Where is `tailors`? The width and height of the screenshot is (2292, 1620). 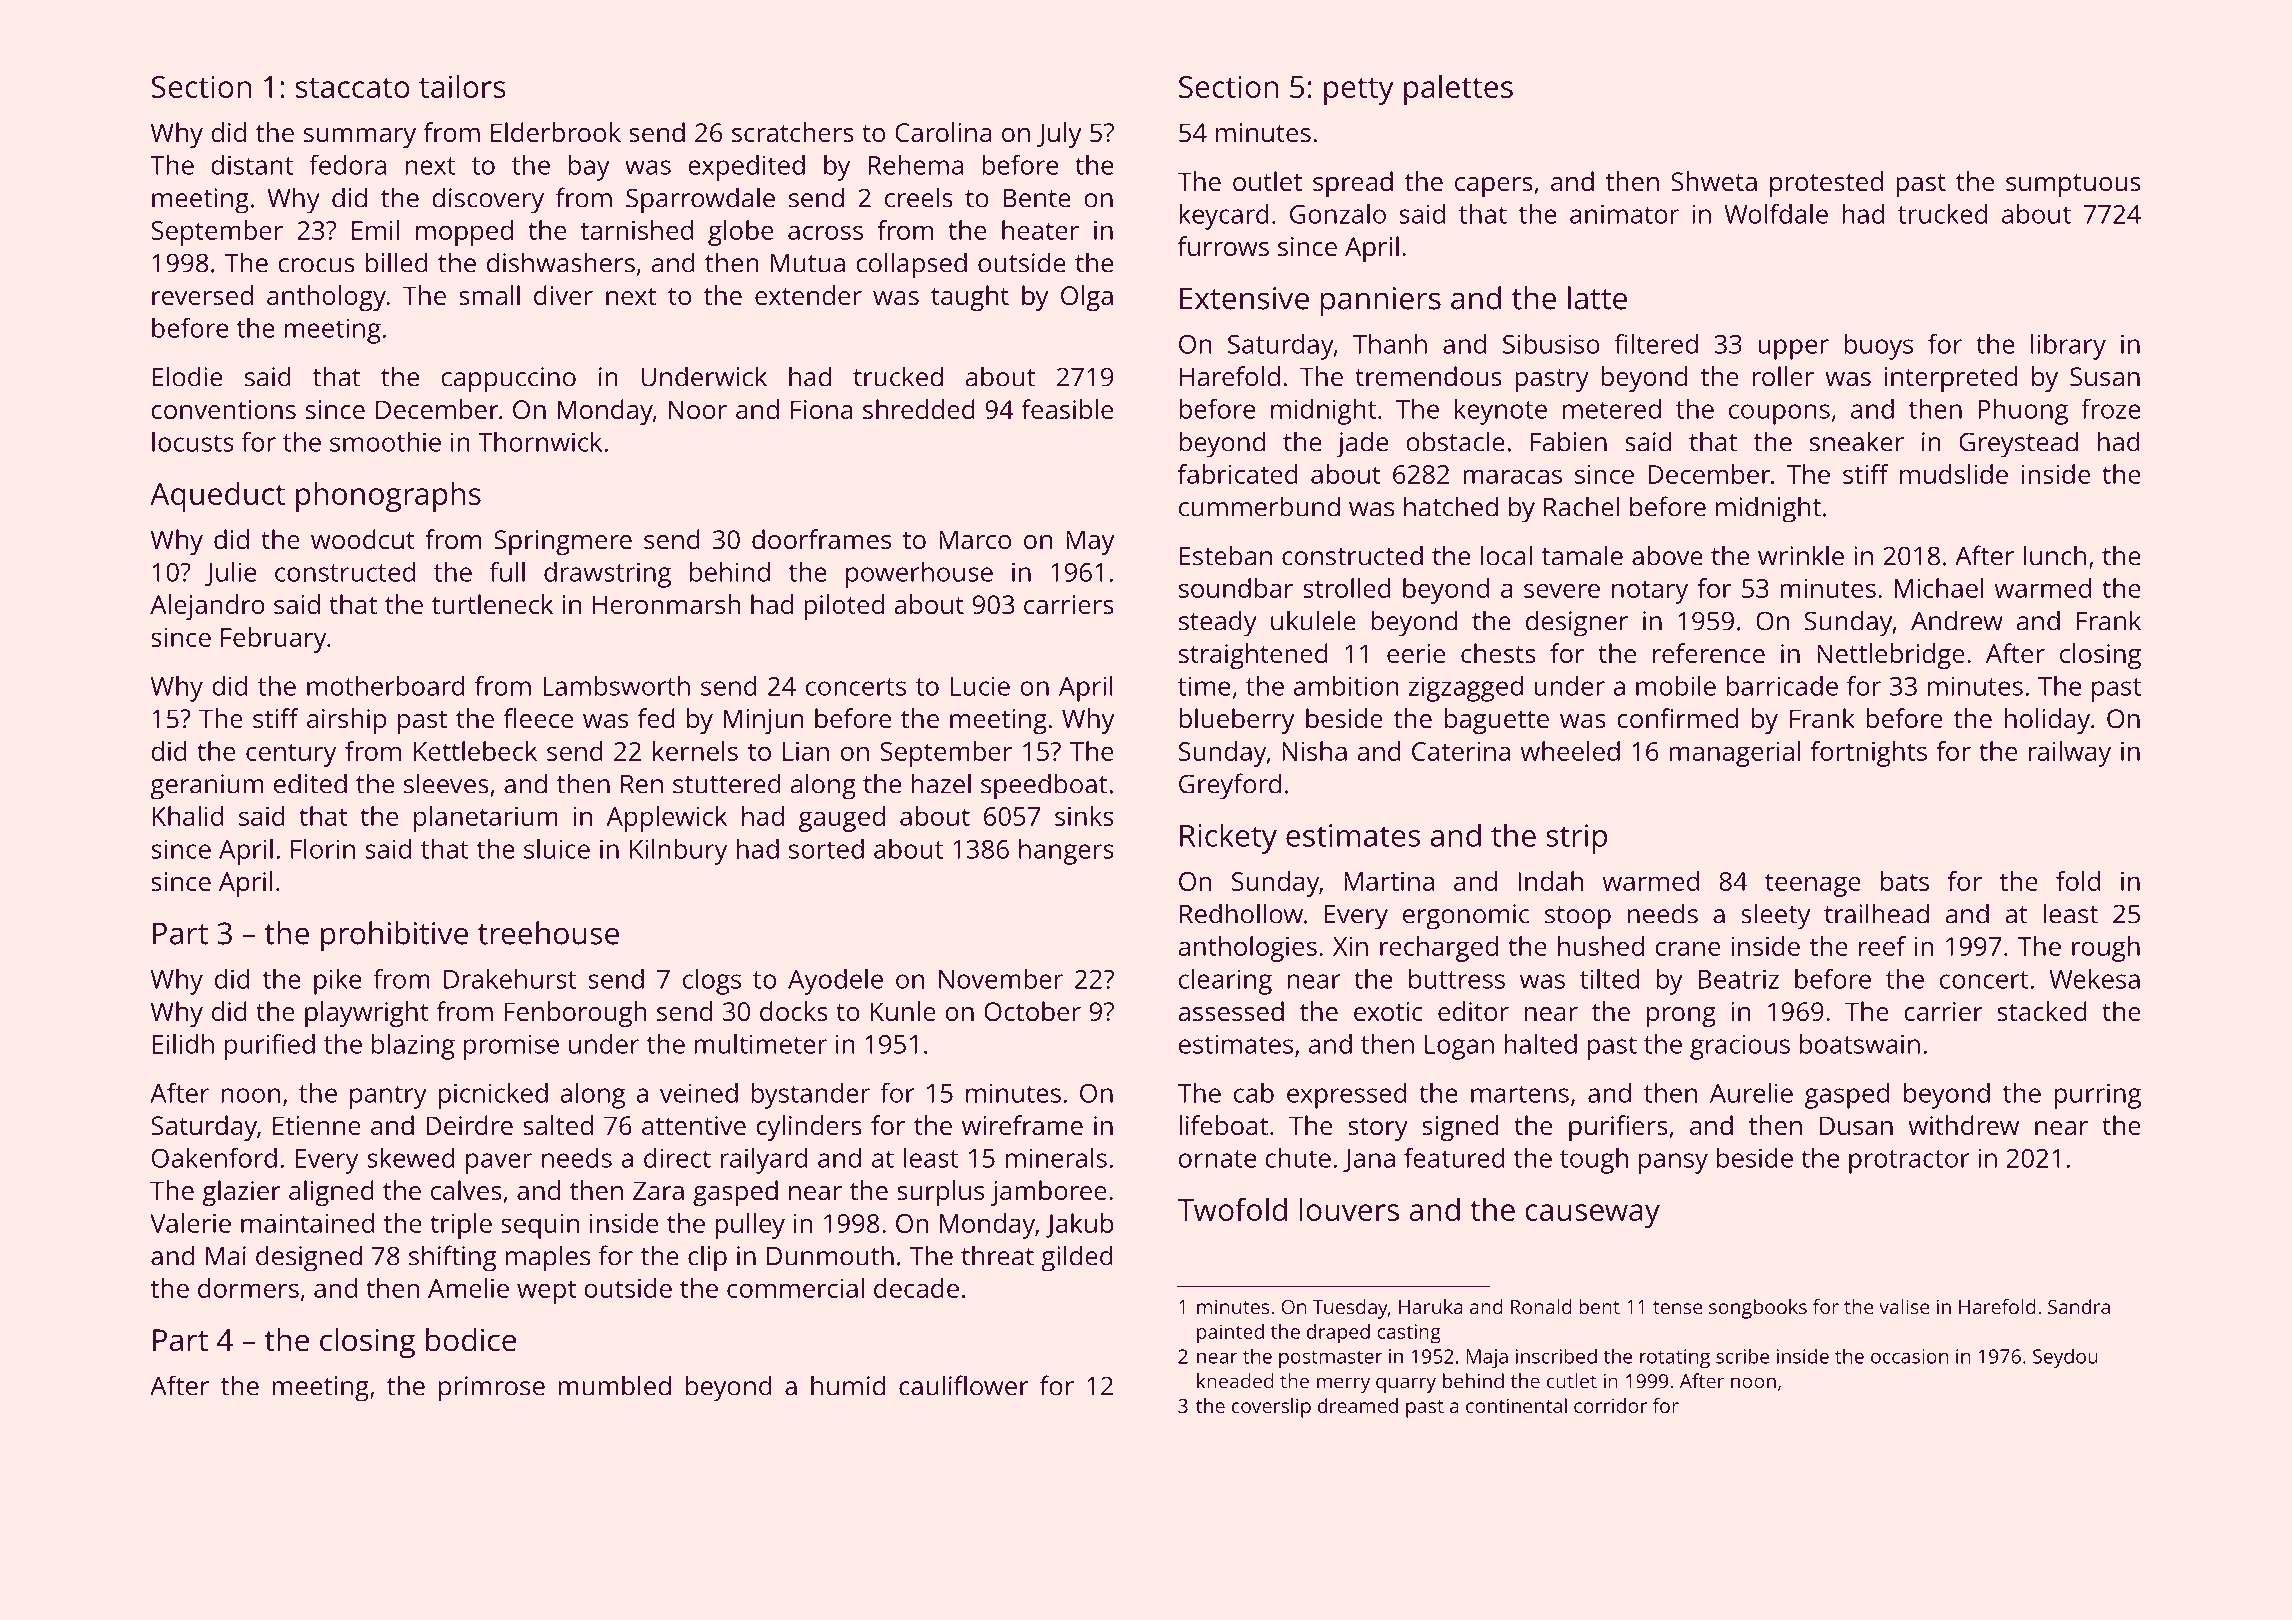 tailors is located at coordinates (462, 86).
